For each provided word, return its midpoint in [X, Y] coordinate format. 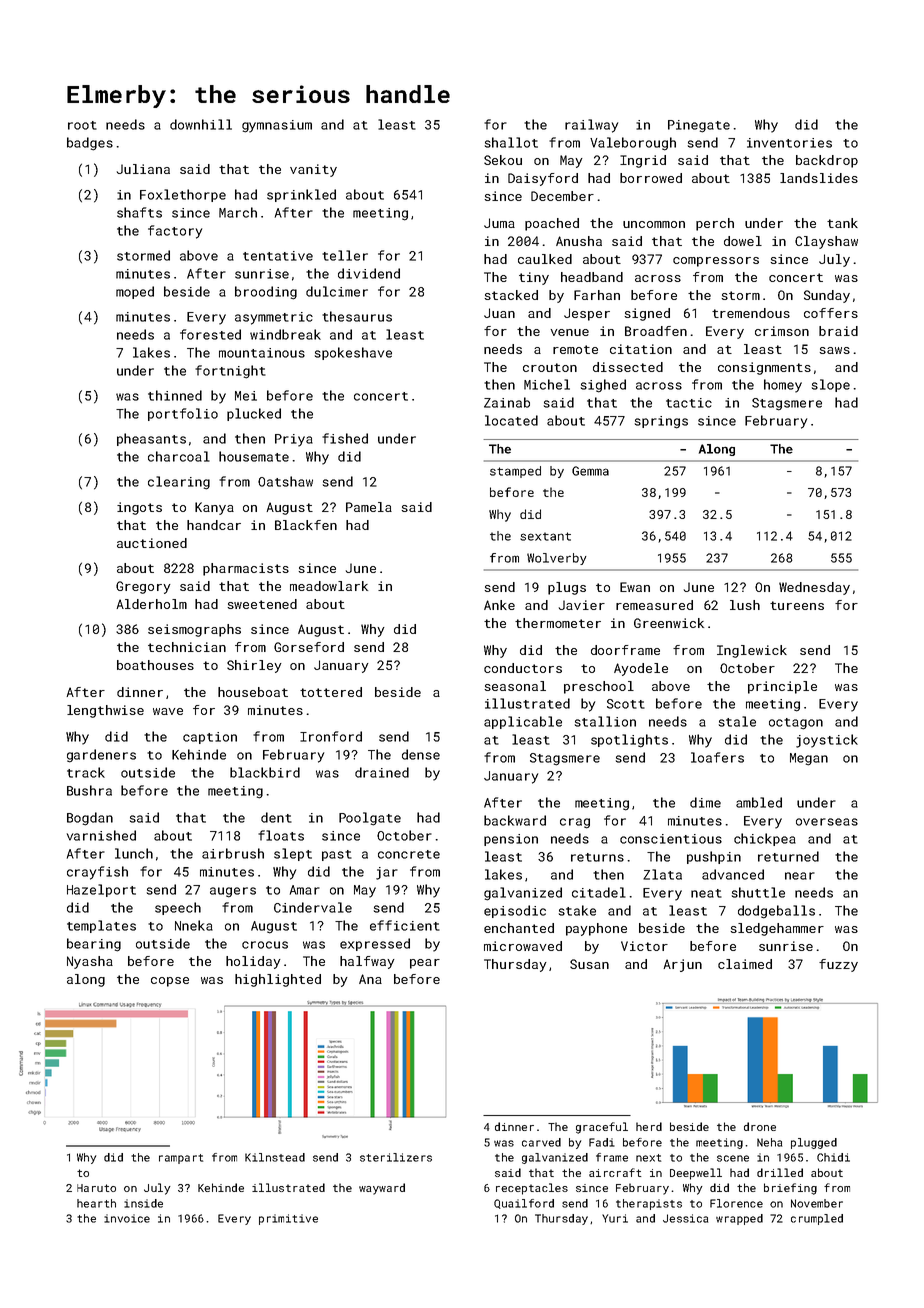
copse [170, 982]
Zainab [507, 402]
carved [541, 1142]
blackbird [265, 772]
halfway [367, 962]
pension [511, 840]
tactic [689, 403]
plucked [254, 414]
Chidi [833, 1157]
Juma [499, 223]
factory [175, 232]
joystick [827, 741]
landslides [819, 178]
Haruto [96, 1188]
